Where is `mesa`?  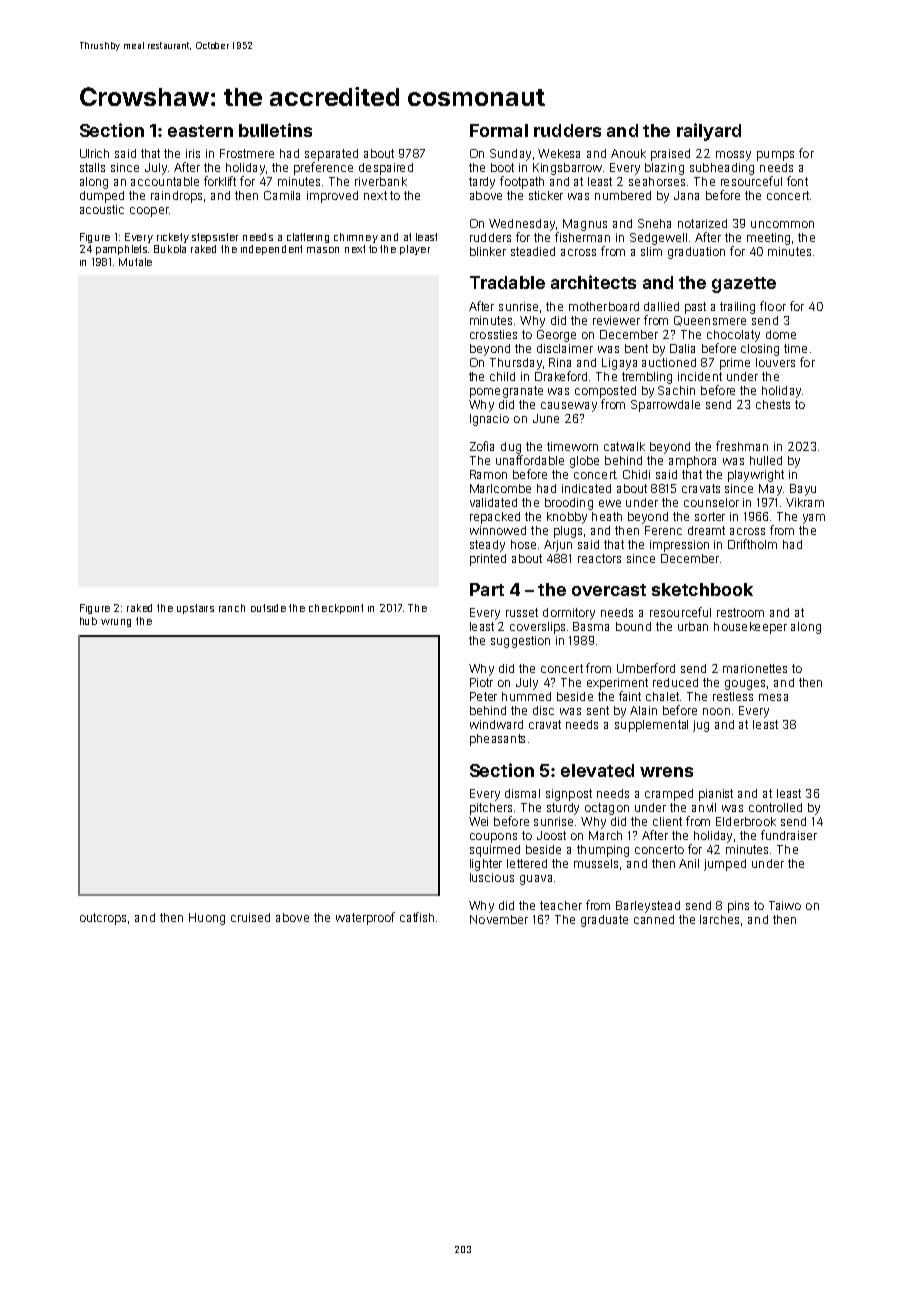
mesa is located at coordinates (773, 697).
